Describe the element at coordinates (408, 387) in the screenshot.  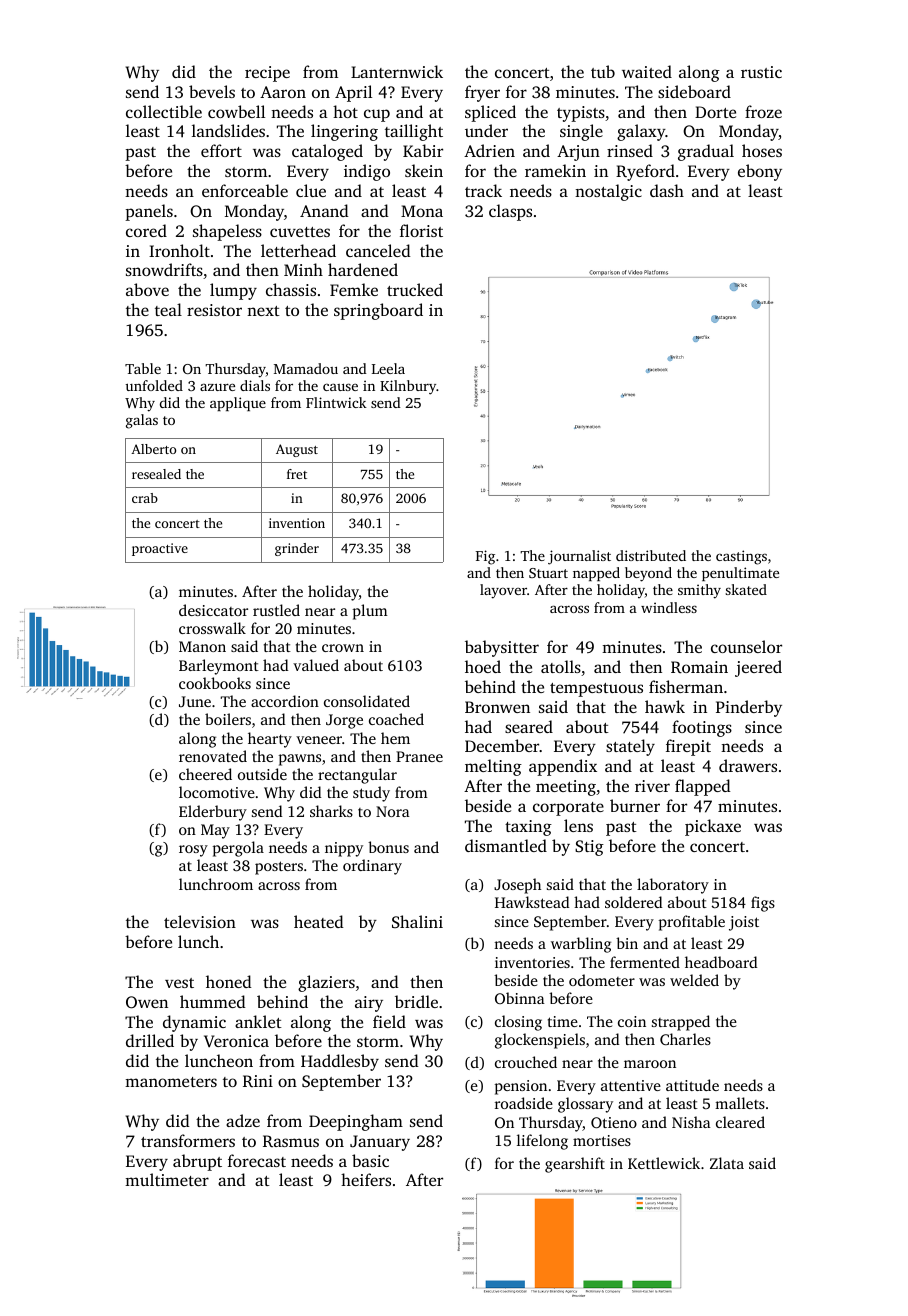
I see `Kilnbury` at that location.
